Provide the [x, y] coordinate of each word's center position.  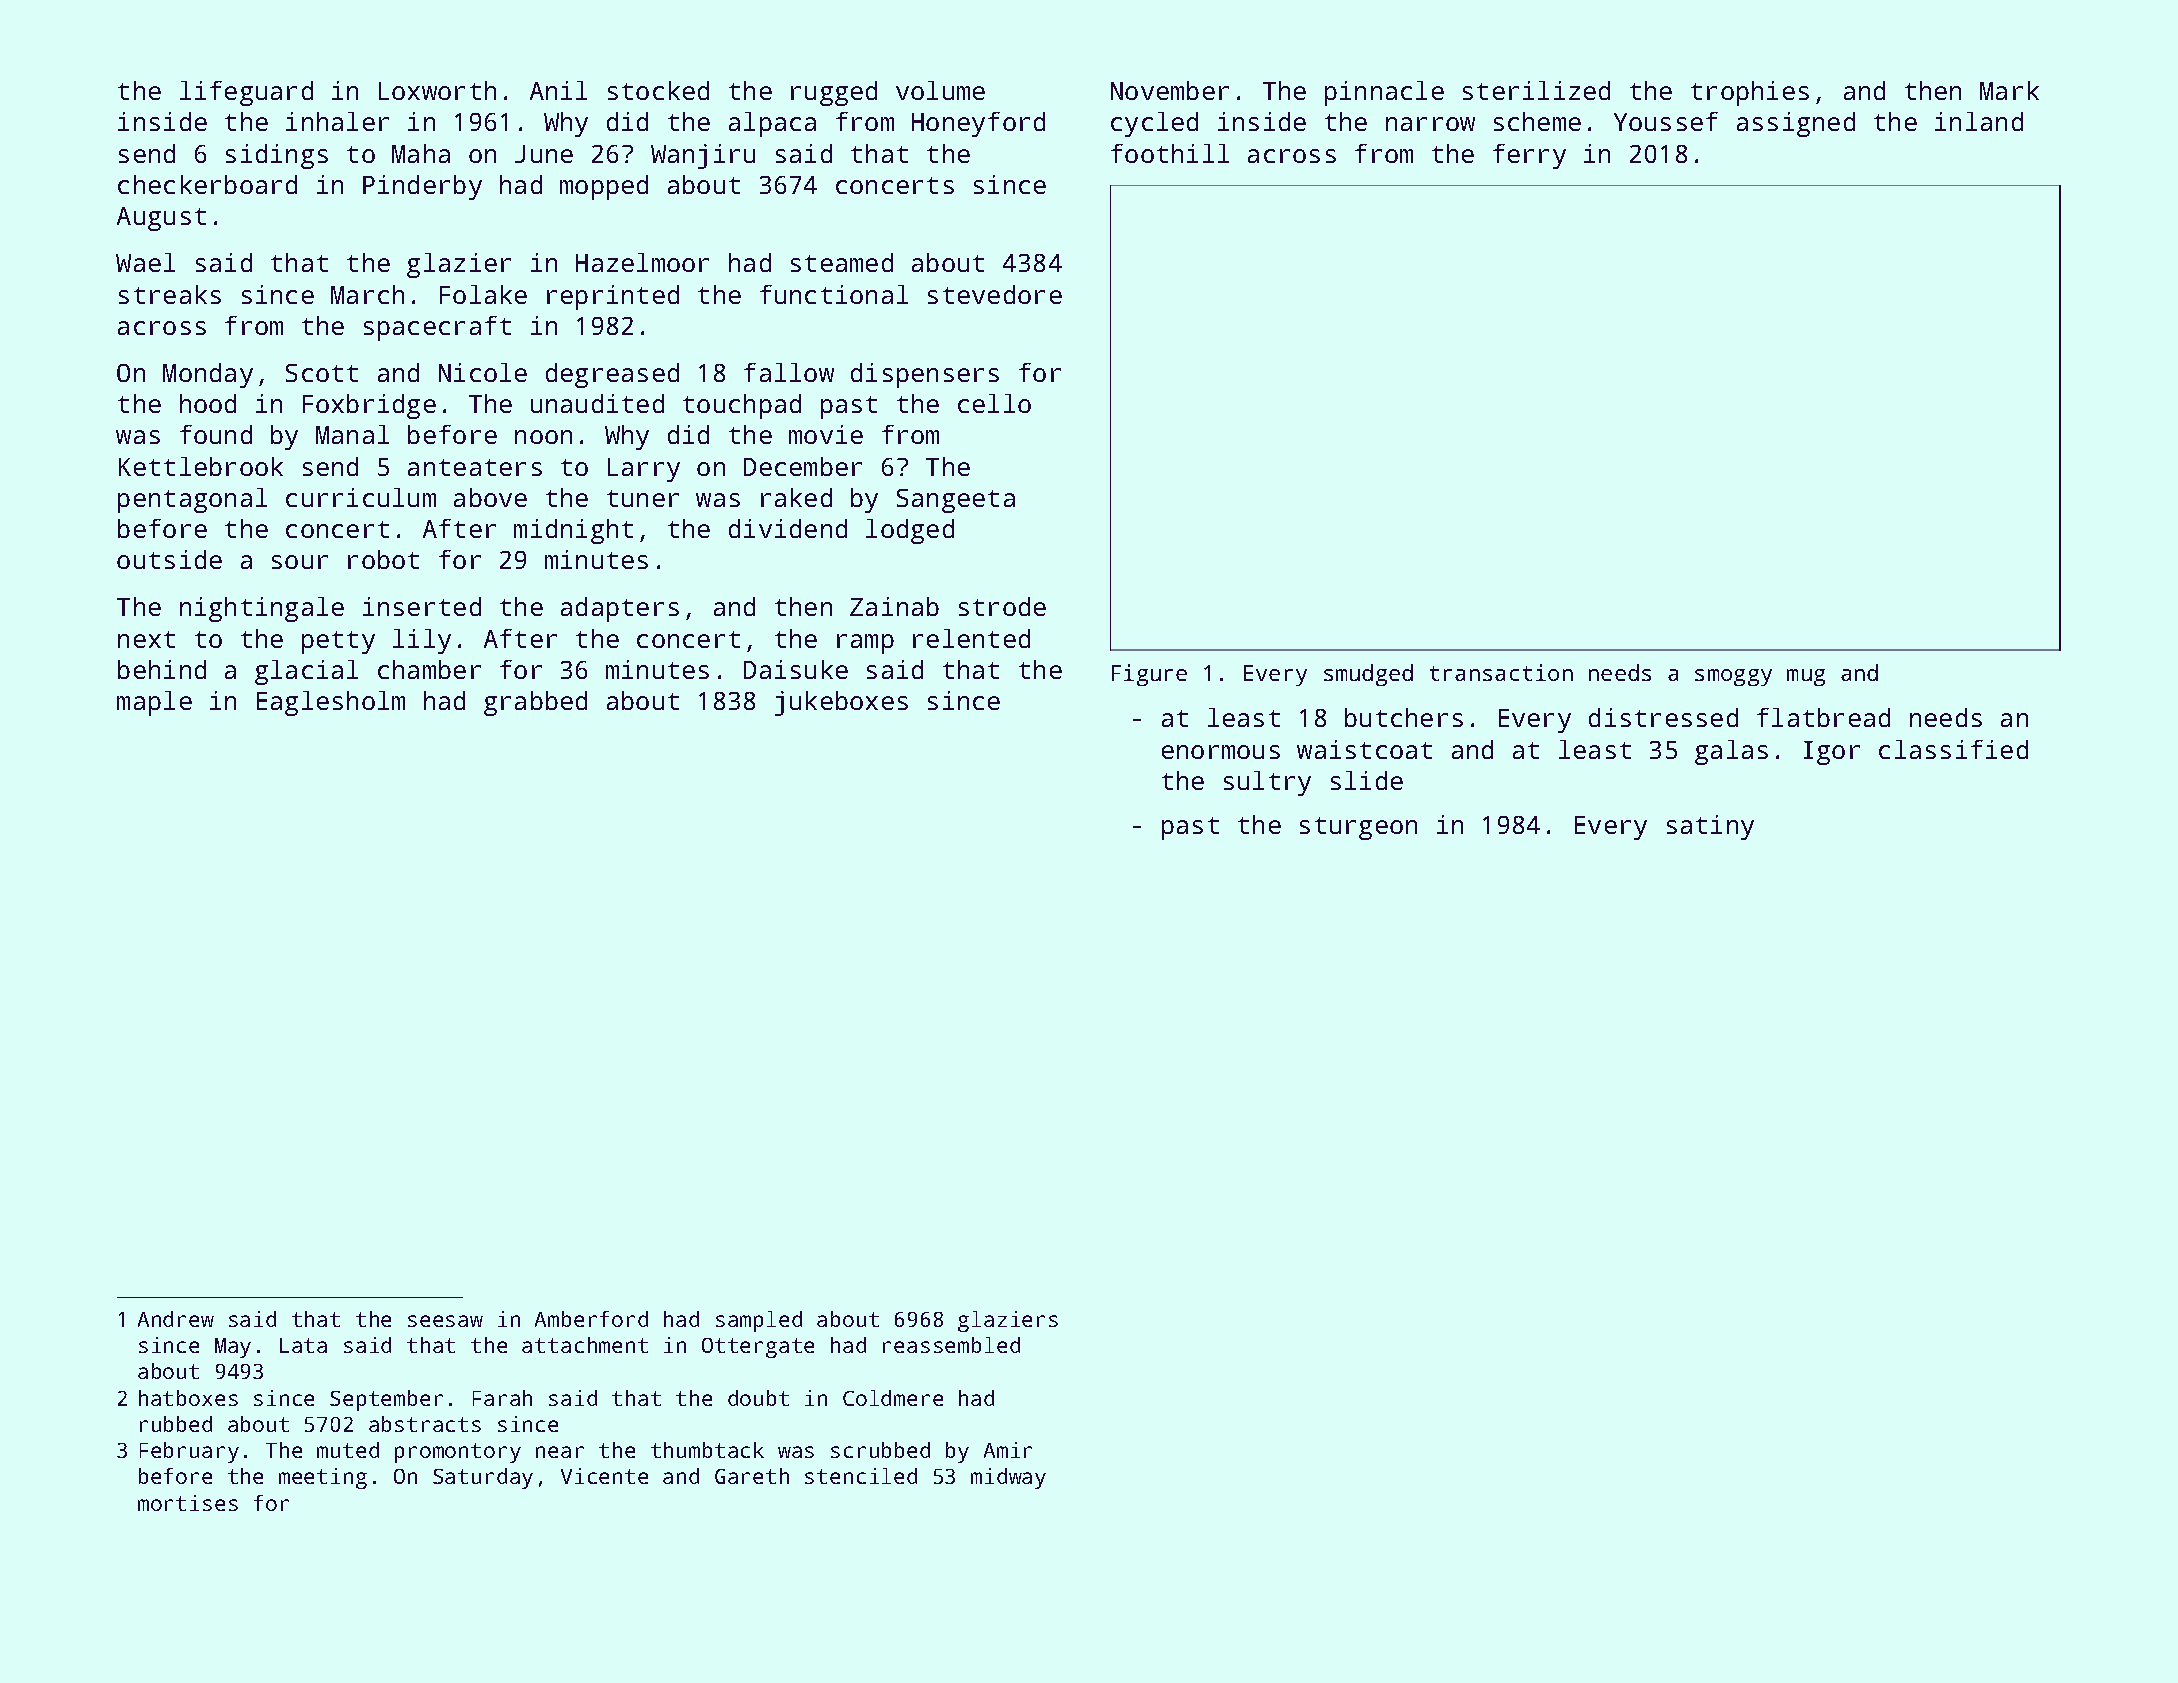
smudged [1368, 675]
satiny [1710, 827]
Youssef [1666, 121]
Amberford [591, 1319]
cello [994, 403]
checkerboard [207, 184]
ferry [1529, 156]
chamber [429, 669]
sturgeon [1358, 828]
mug [1806, 677]
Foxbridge [369, 406]
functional [834, 294]
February [189, 1452]
